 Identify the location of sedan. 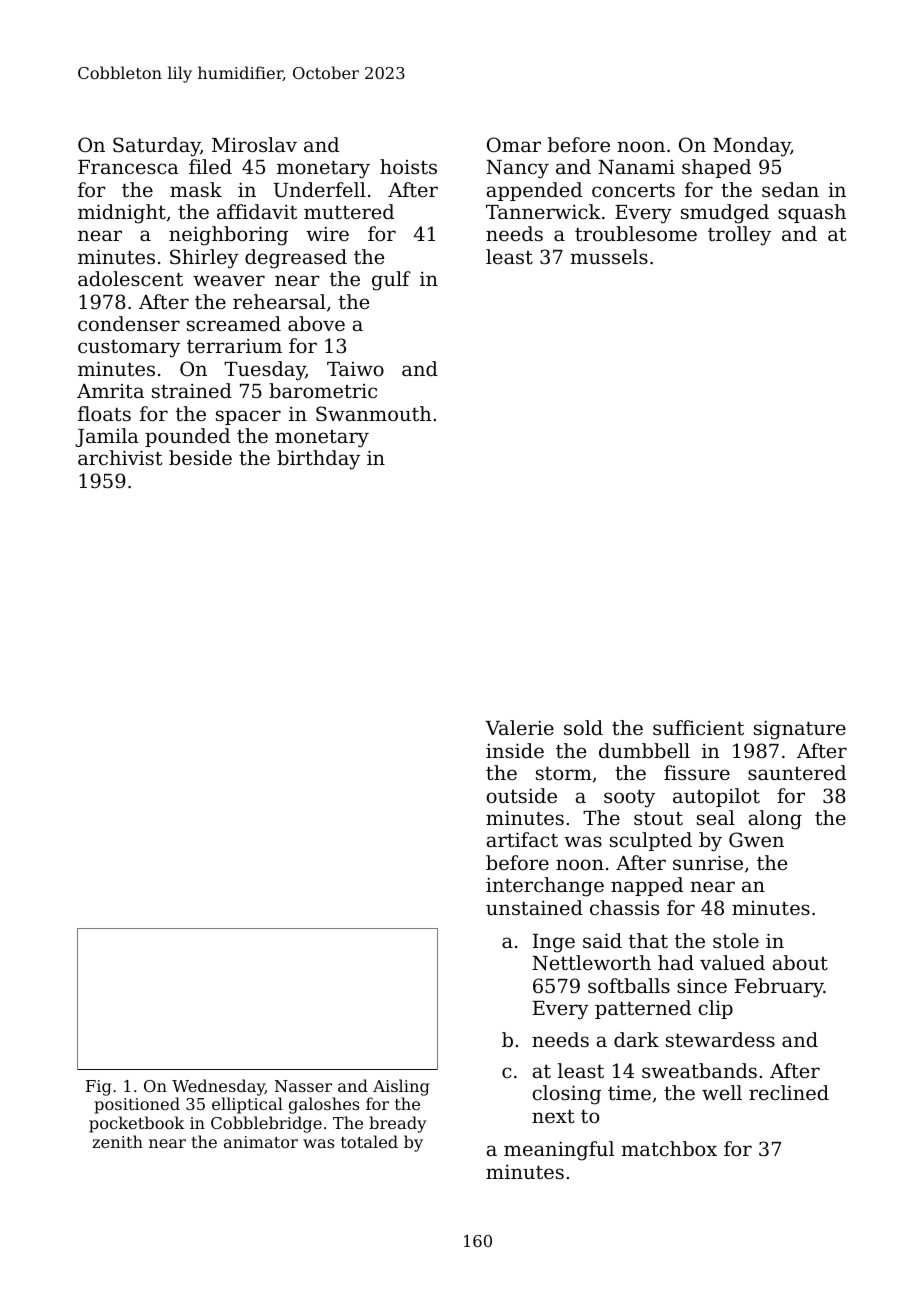
(790, 189).
